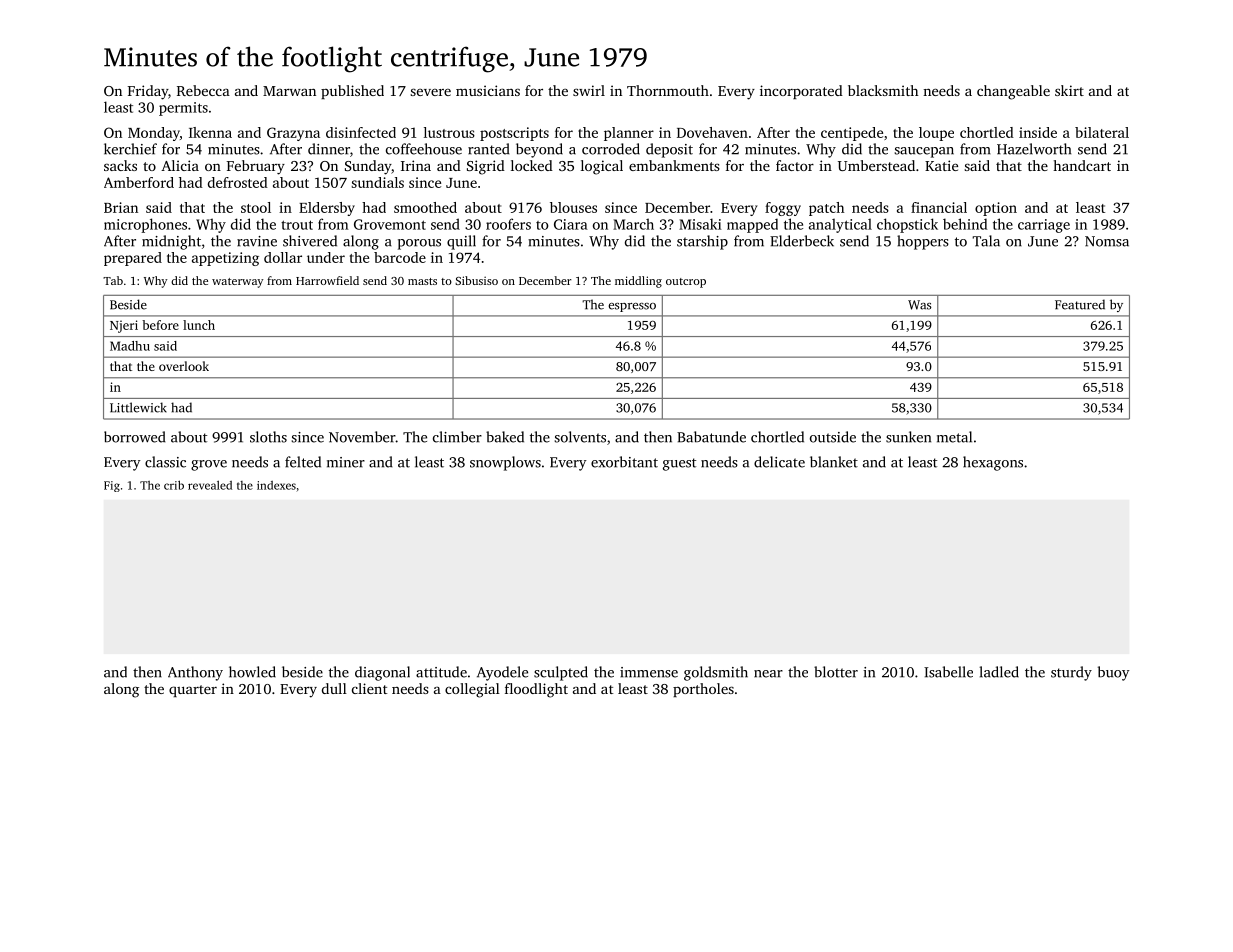  I want to click on dull, so click(334, 688).
